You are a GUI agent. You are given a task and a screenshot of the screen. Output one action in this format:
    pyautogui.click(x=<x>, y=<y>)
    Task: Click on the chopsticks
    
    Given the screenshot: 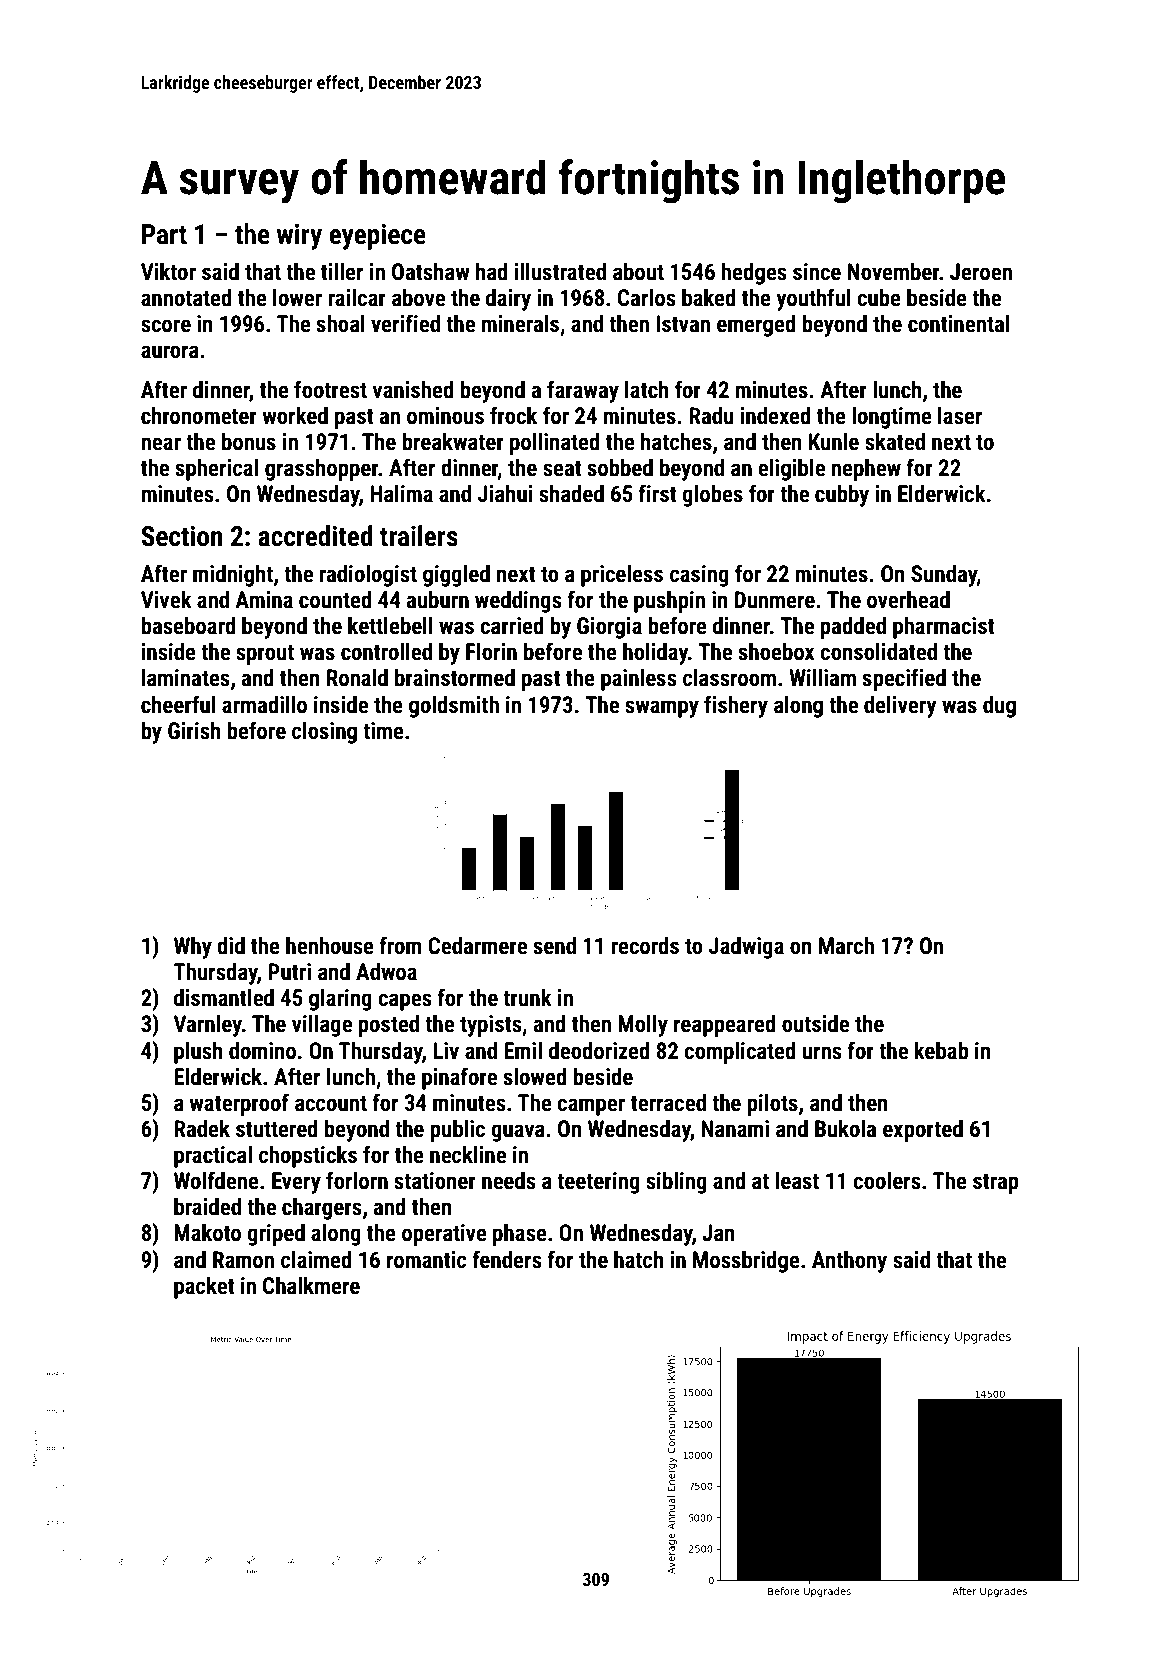 What is the action you would take?
    pyautogui.click(x=308, y=1157)
